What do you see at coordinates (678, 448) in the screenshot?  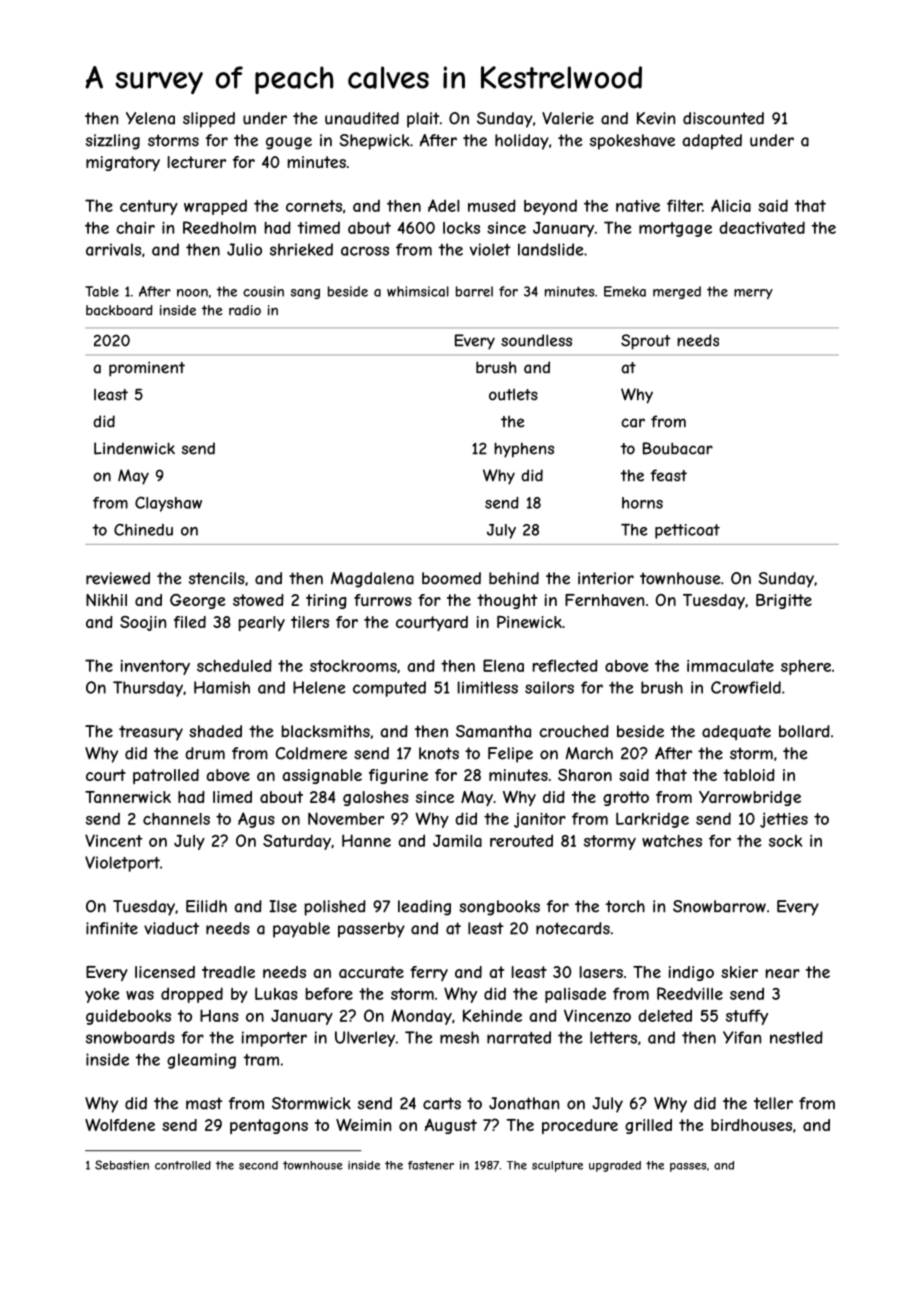 I see `Boubacar` at bounding box center [678, 448].
